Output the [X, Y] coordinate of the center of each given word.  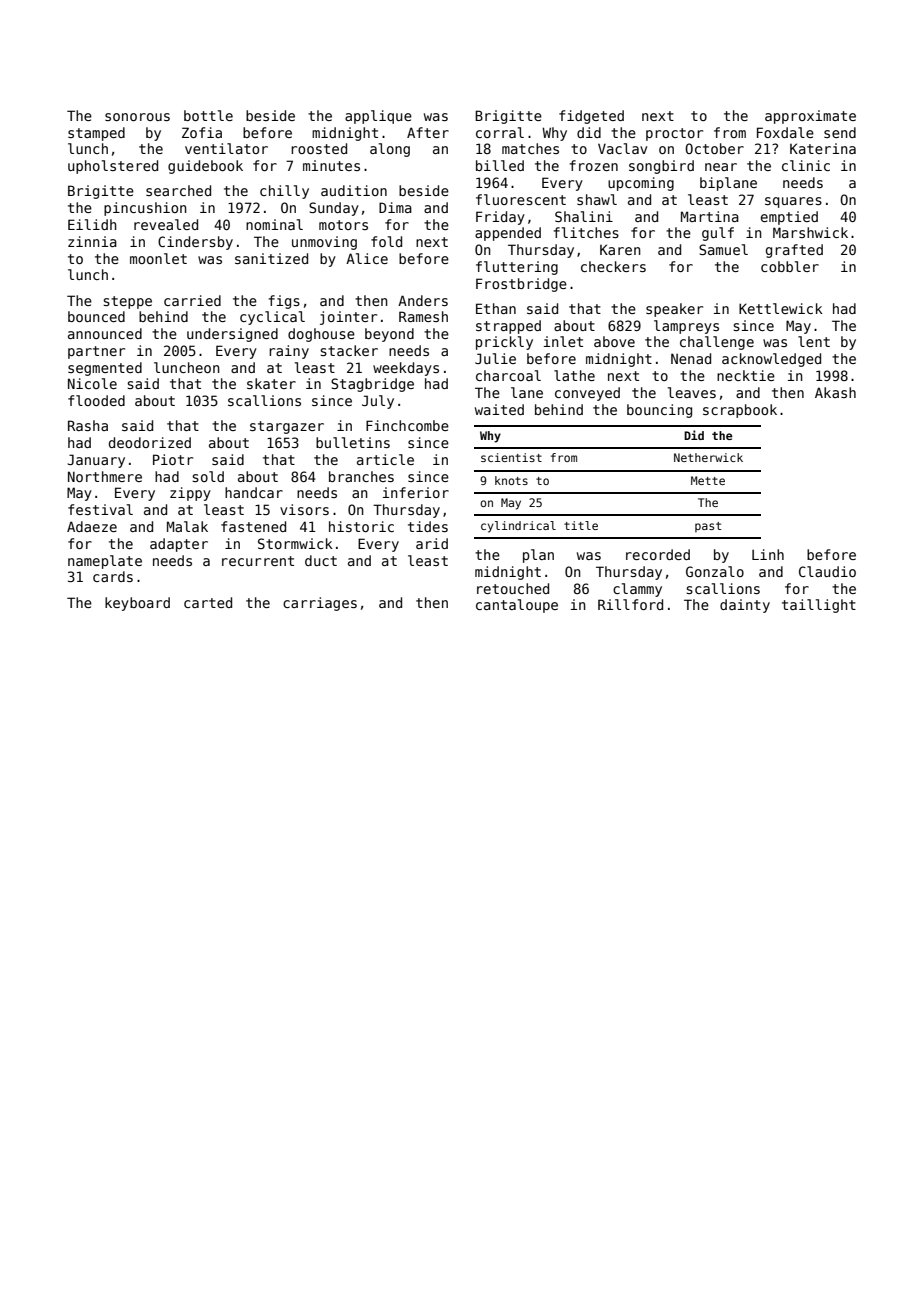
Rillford [630, 604]
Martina [710, 216]
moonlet [158, 258]
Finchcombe [407, 425]
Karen [620, 249]
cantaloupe [517, 606]
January [96, 461]
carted [208, 602]
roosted [319, 148]
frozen [594, 165]
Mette [708, 480]
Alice [367, 258]
